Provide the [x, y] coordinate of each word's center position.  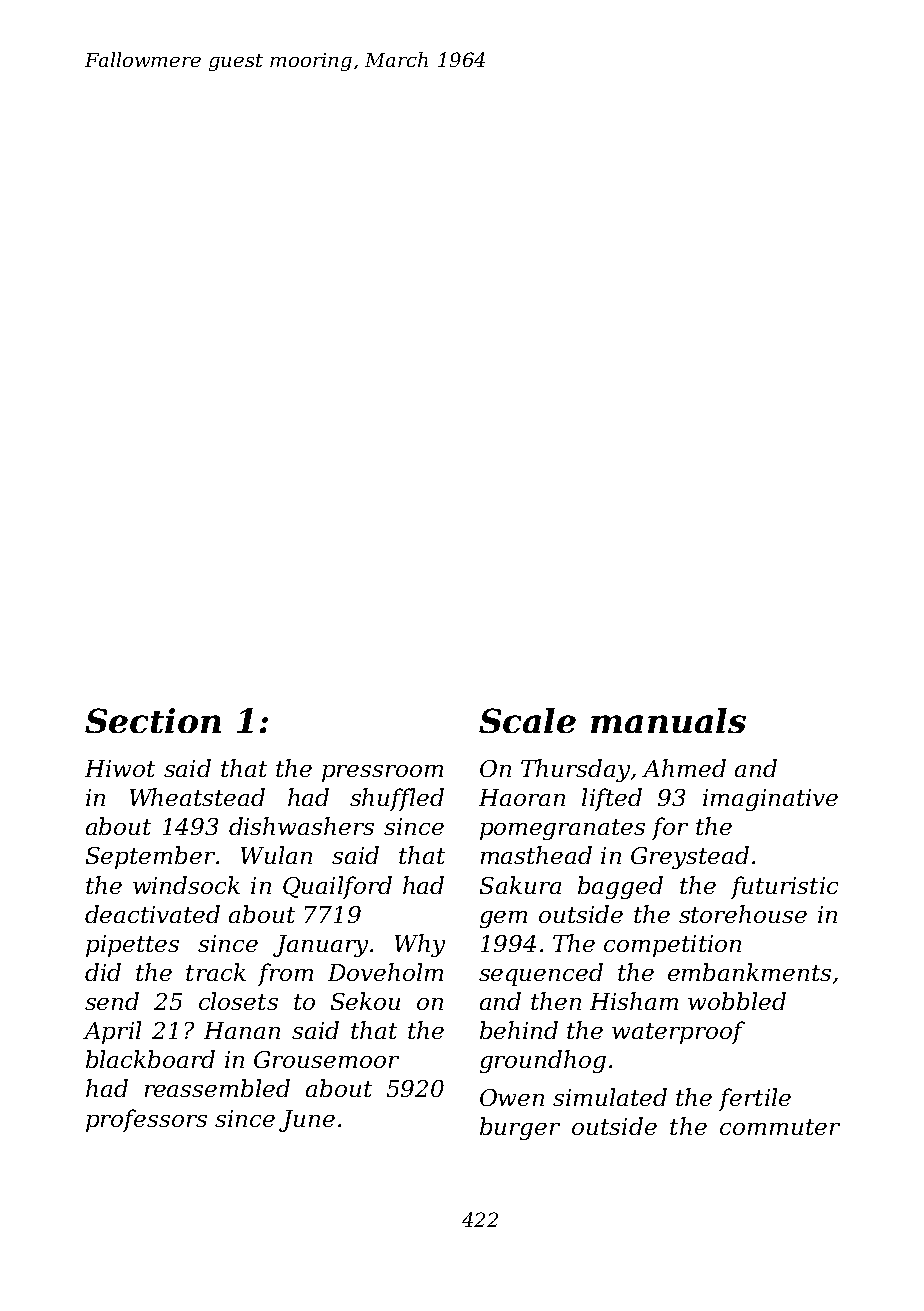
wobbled [737, 1001]
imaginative [770, 800]
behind [519, 1030]
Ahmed [684, 768]
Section [153, 720]
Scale [527, 720]
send [112, 1001]
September [150, 857]
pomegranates [562, 829]
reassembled [217, 1088]
